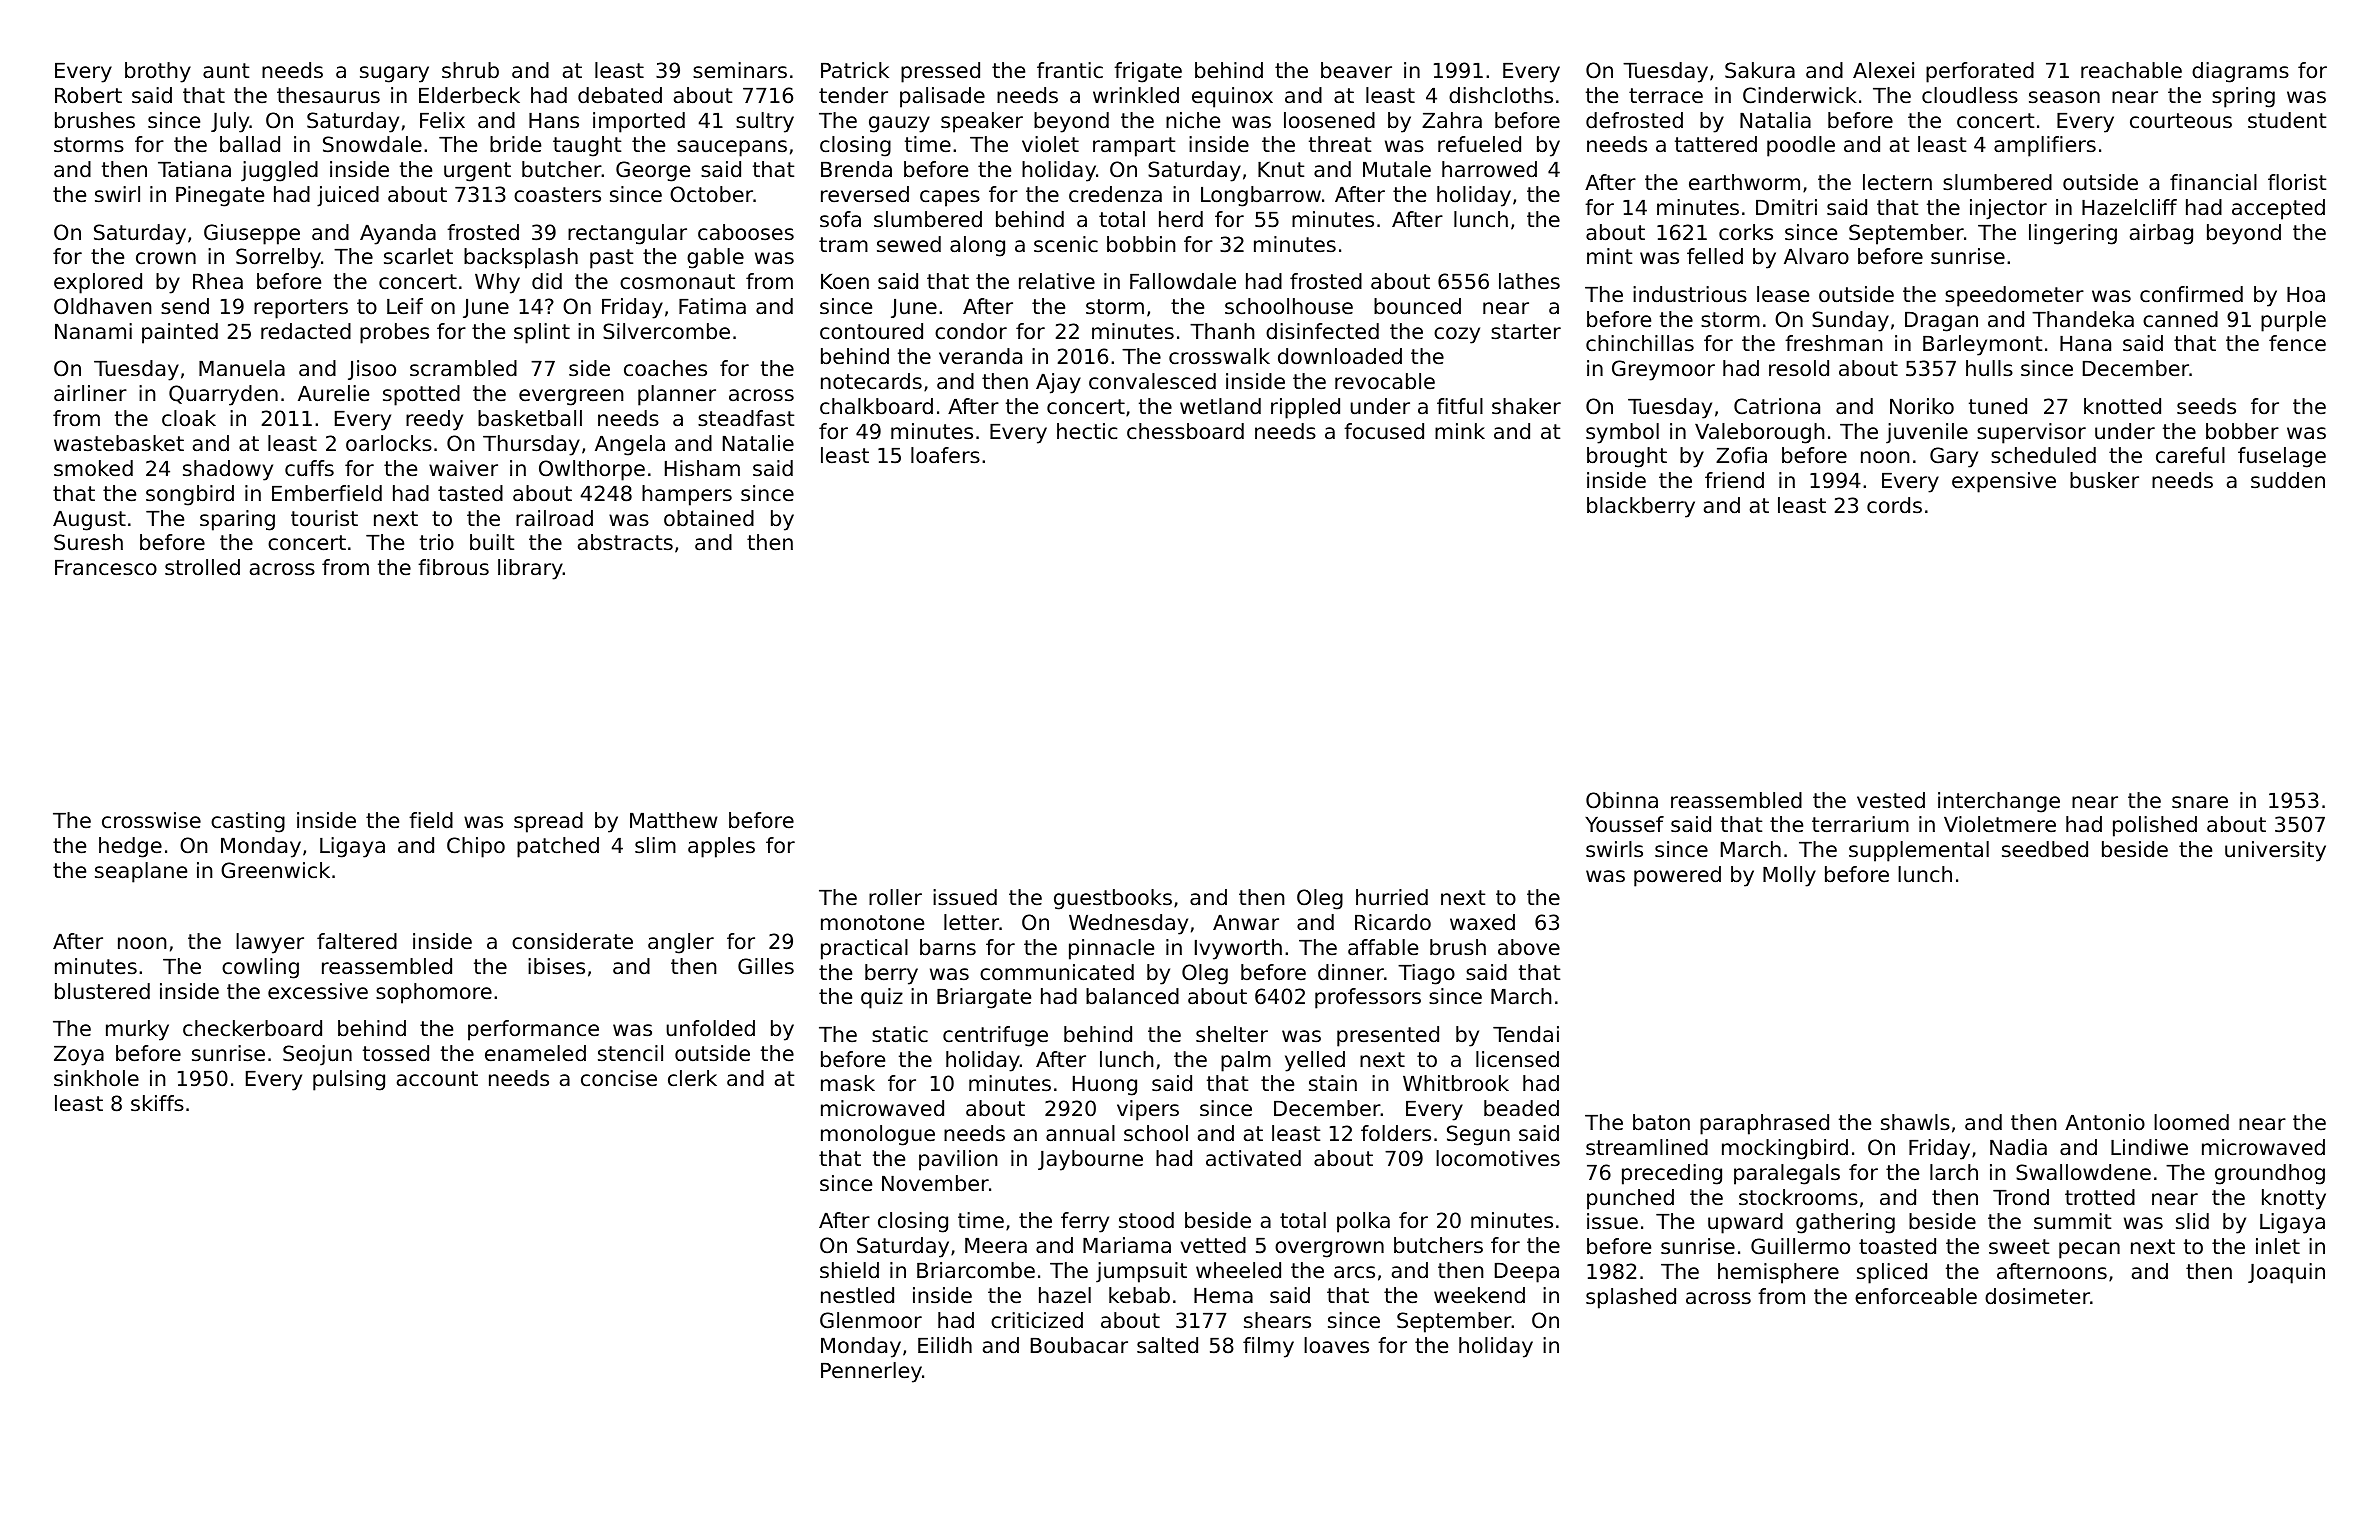 The height and width of the page is (1540, 2380). Describe the element at coordinates (655, 845) in the page. I see `slim` at that location.
